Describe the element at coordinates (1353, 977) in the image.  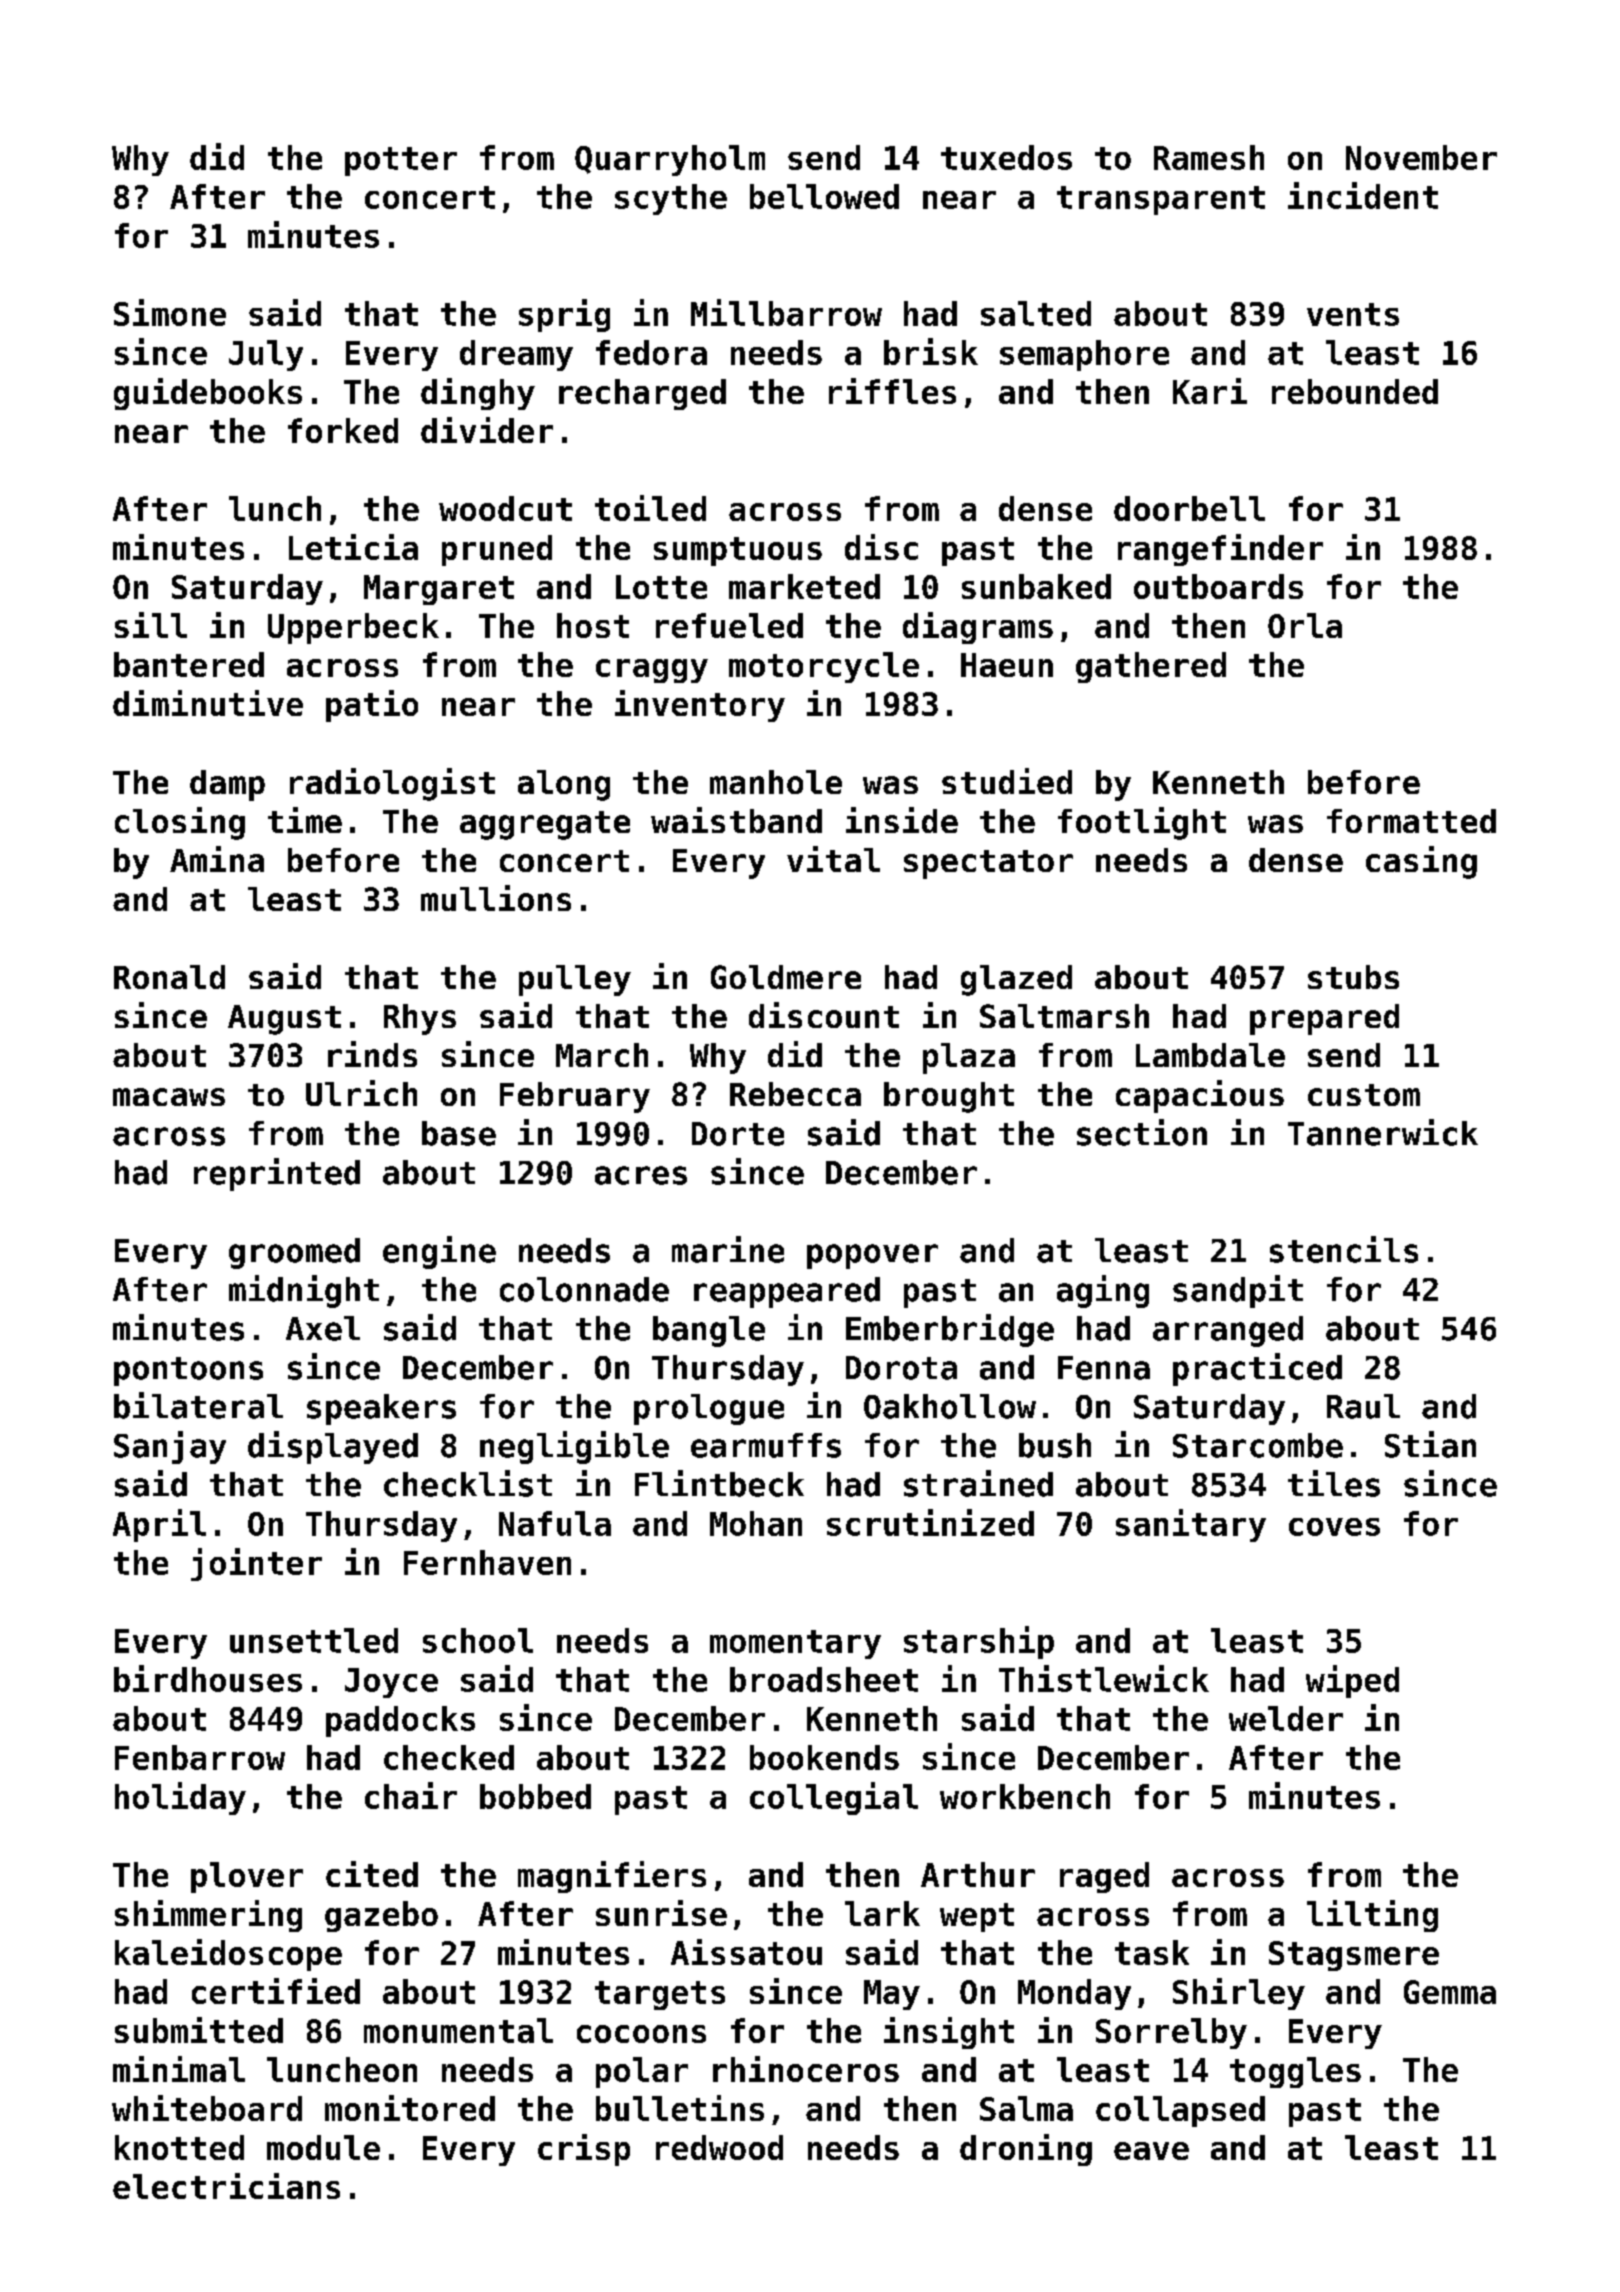
I see `stubs` at that location.
